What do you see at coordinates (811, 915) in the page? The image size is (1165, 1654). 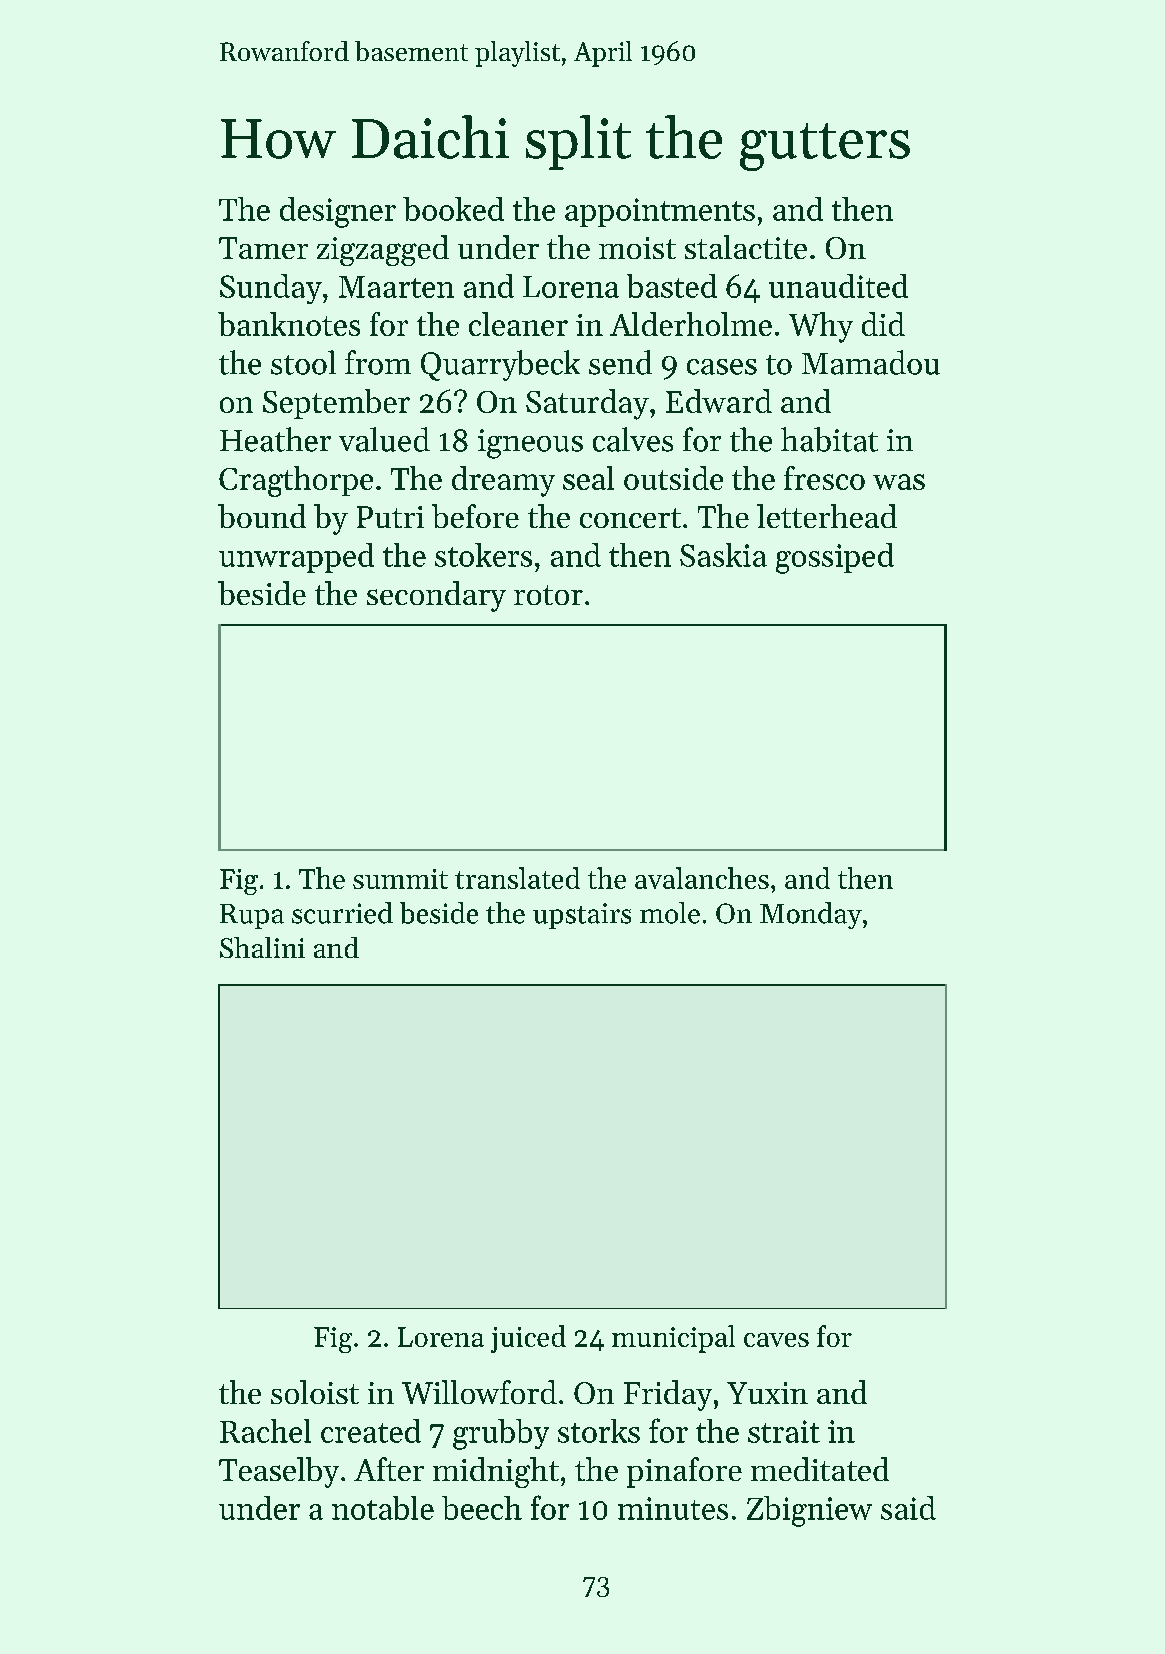 I see `Monday` at bounding box center [811, 915].
